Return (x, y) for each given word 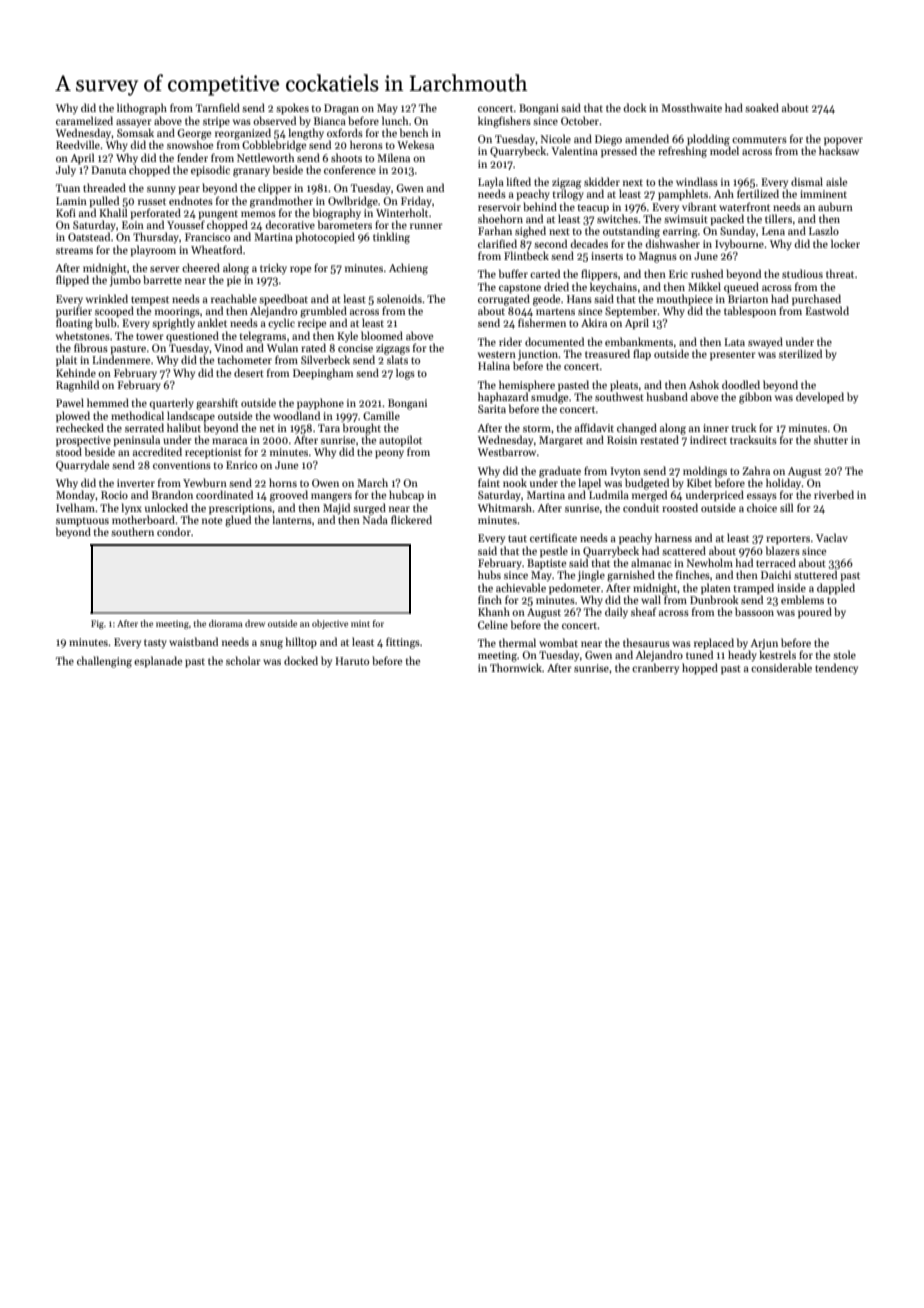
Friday (416, 201)
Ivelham (75, 507)
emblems (802, 599)
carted (545, 273)
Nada (375, 519)
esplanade (158, 661)
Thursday (156, 237)
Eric (678, 274)
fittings (403, 643)
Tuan (68, 188)
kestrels (777, 654)
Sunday (738, 231)
